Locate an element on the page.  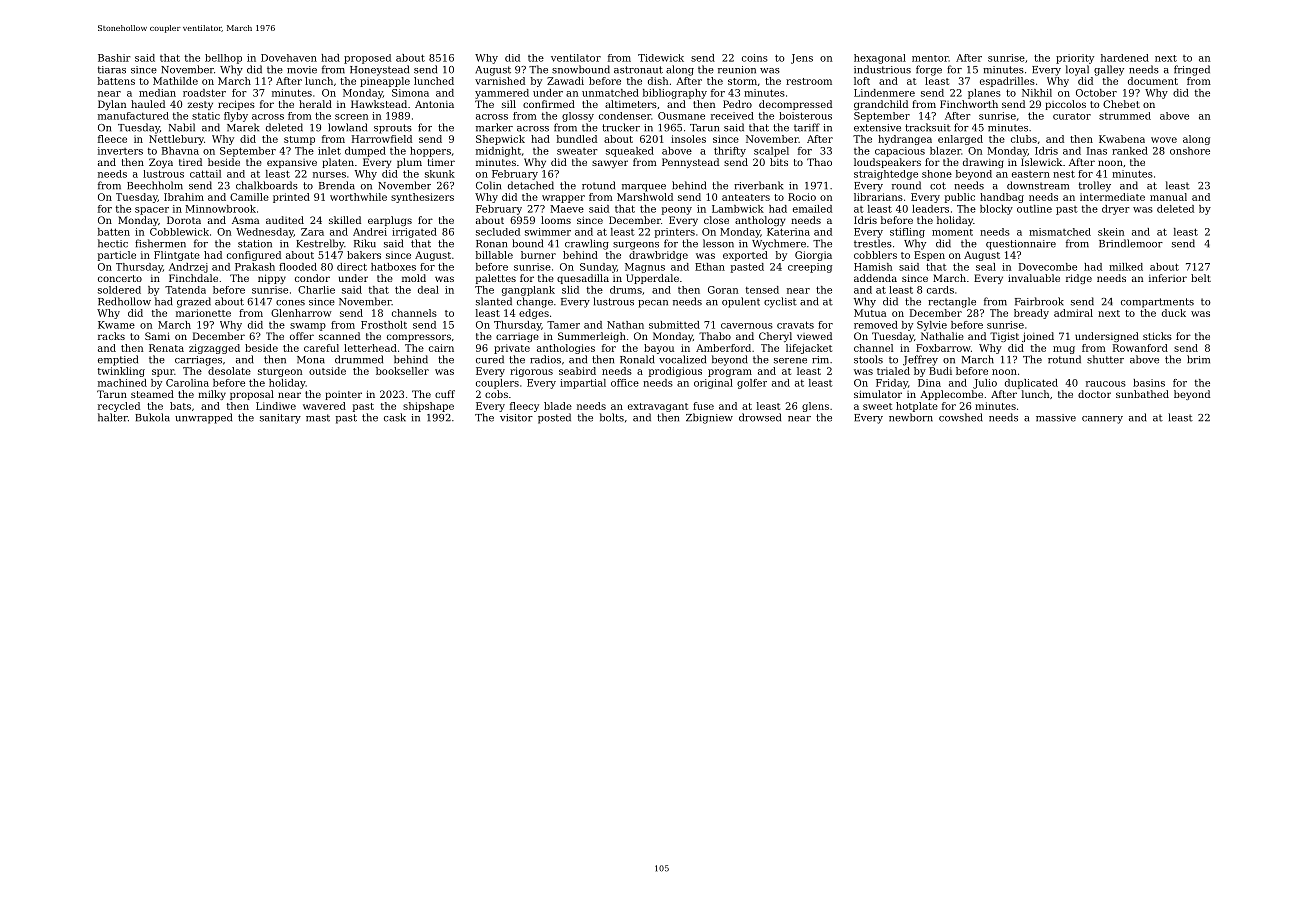
onshore is located at coordinates (1190, 151).
